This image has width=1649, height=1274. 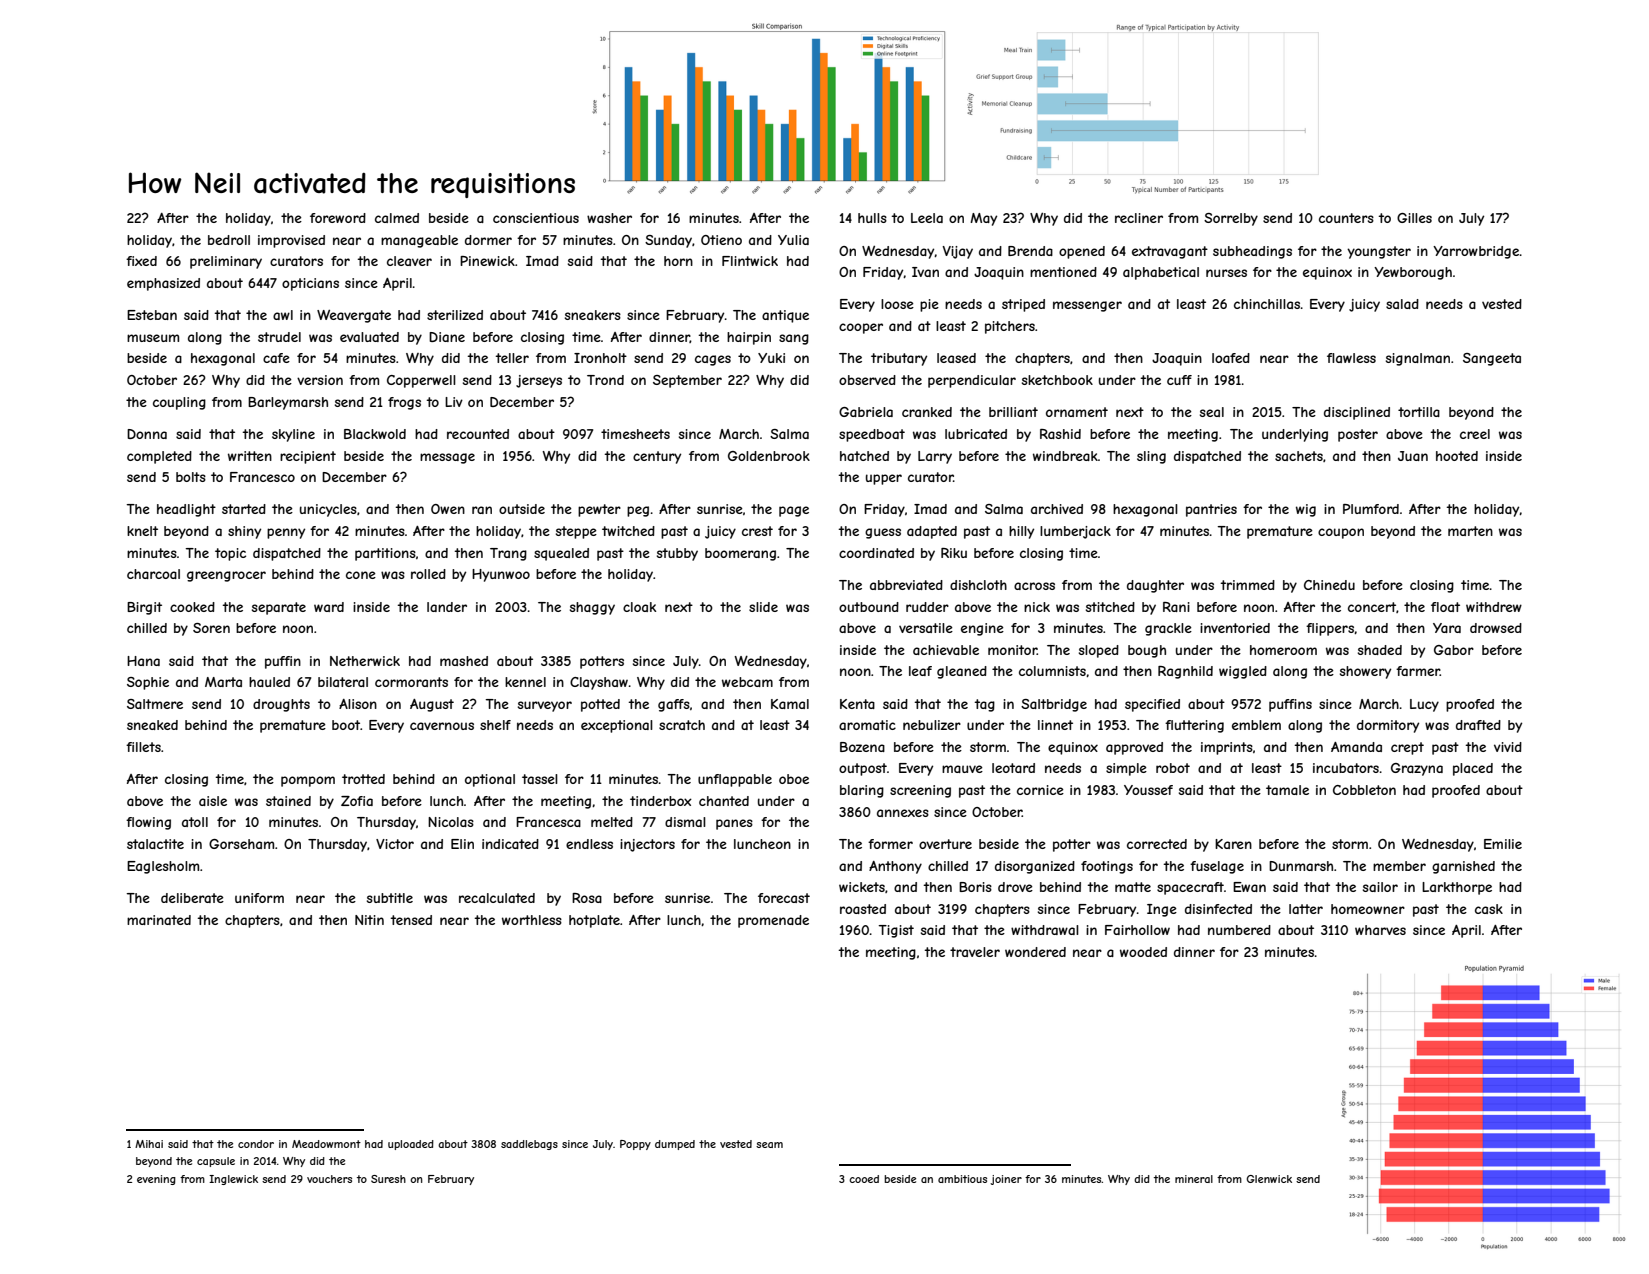 I want to click on forecast, so click(x=784, y=898).
